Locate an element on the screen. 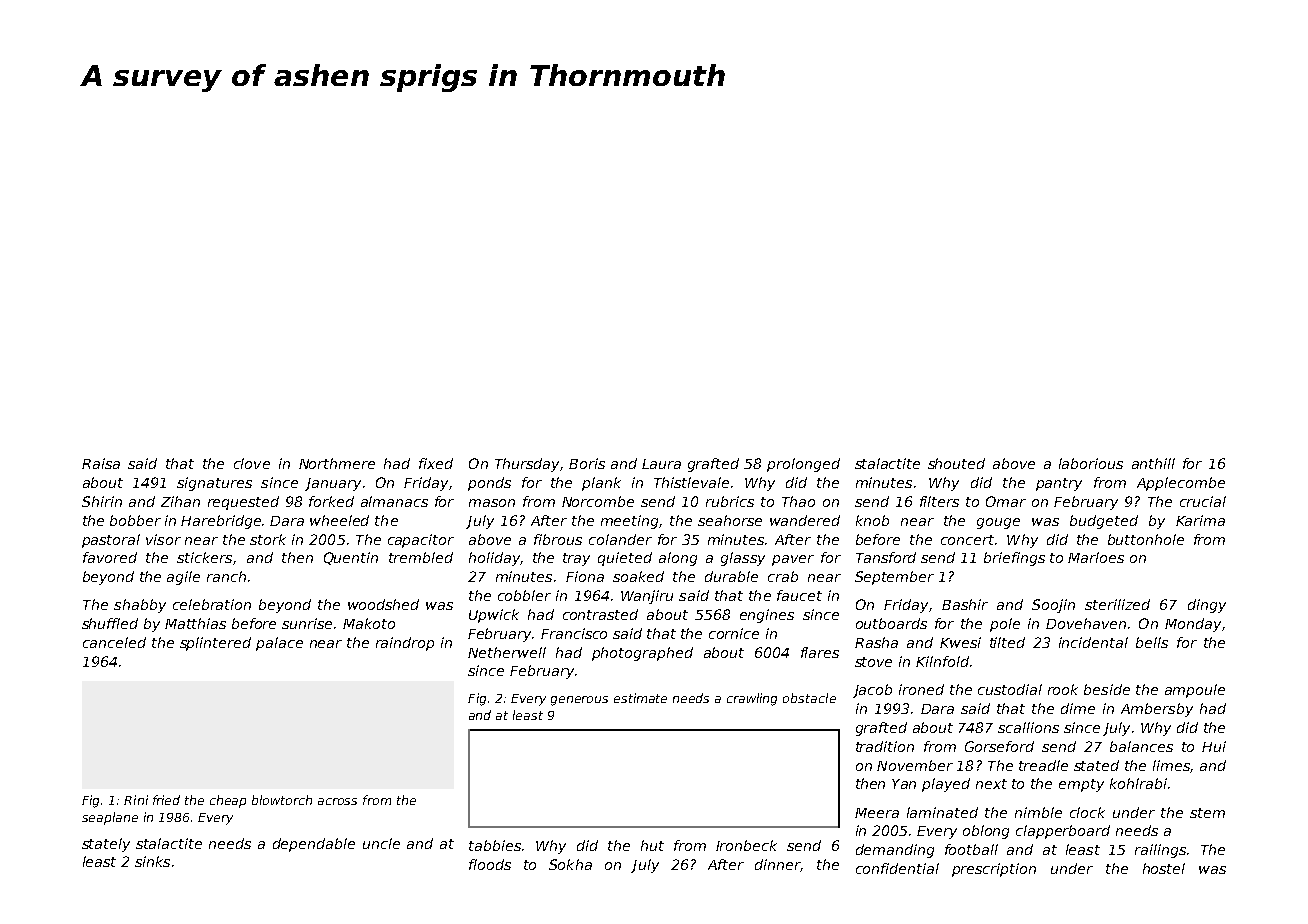  dinner is located at coordinates (778, 865).
